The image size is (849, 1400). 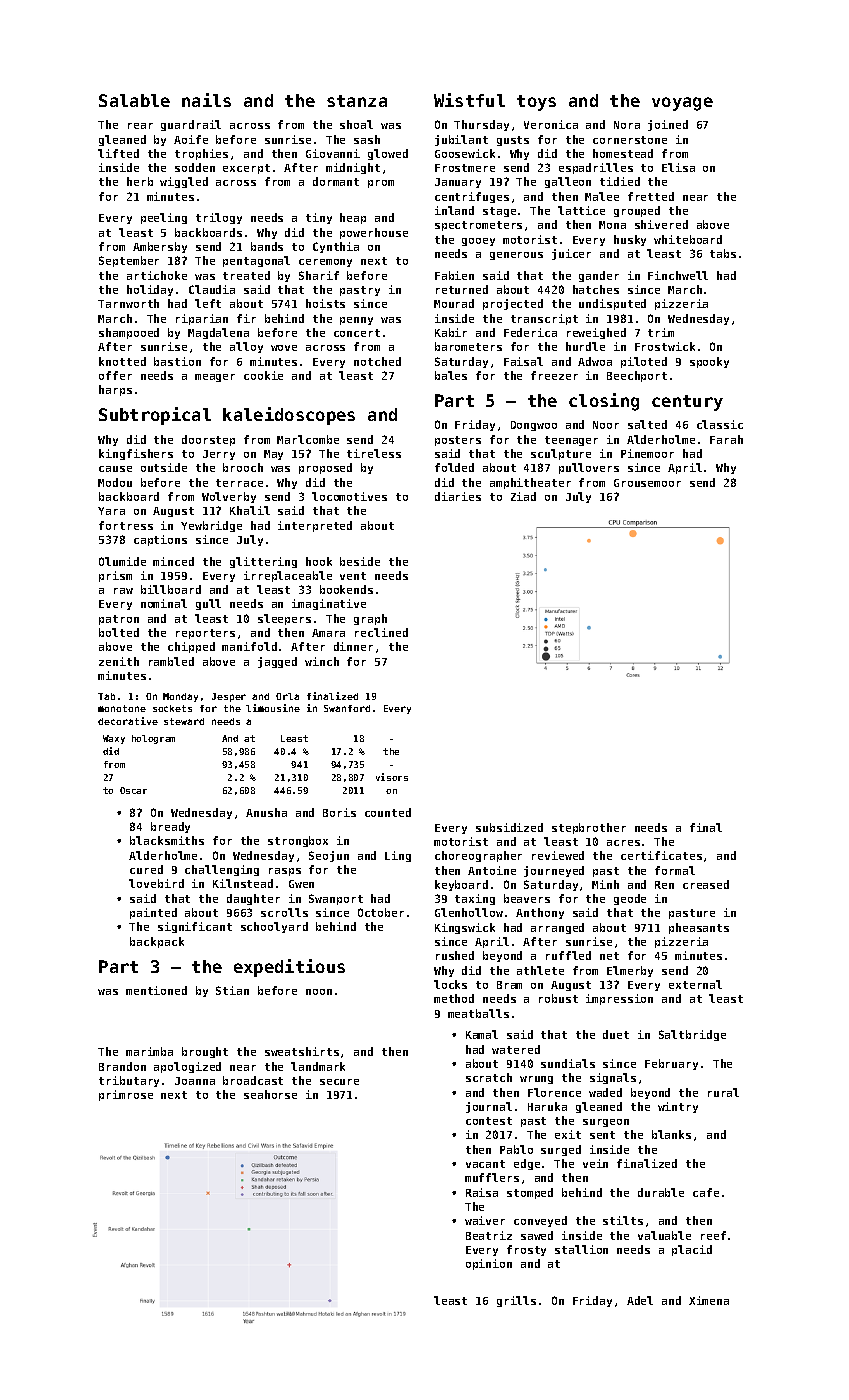 What do you see at coordinates (489, 1264) in the screenshot?
I see `opinion` at bounding box center [489, 1264].
